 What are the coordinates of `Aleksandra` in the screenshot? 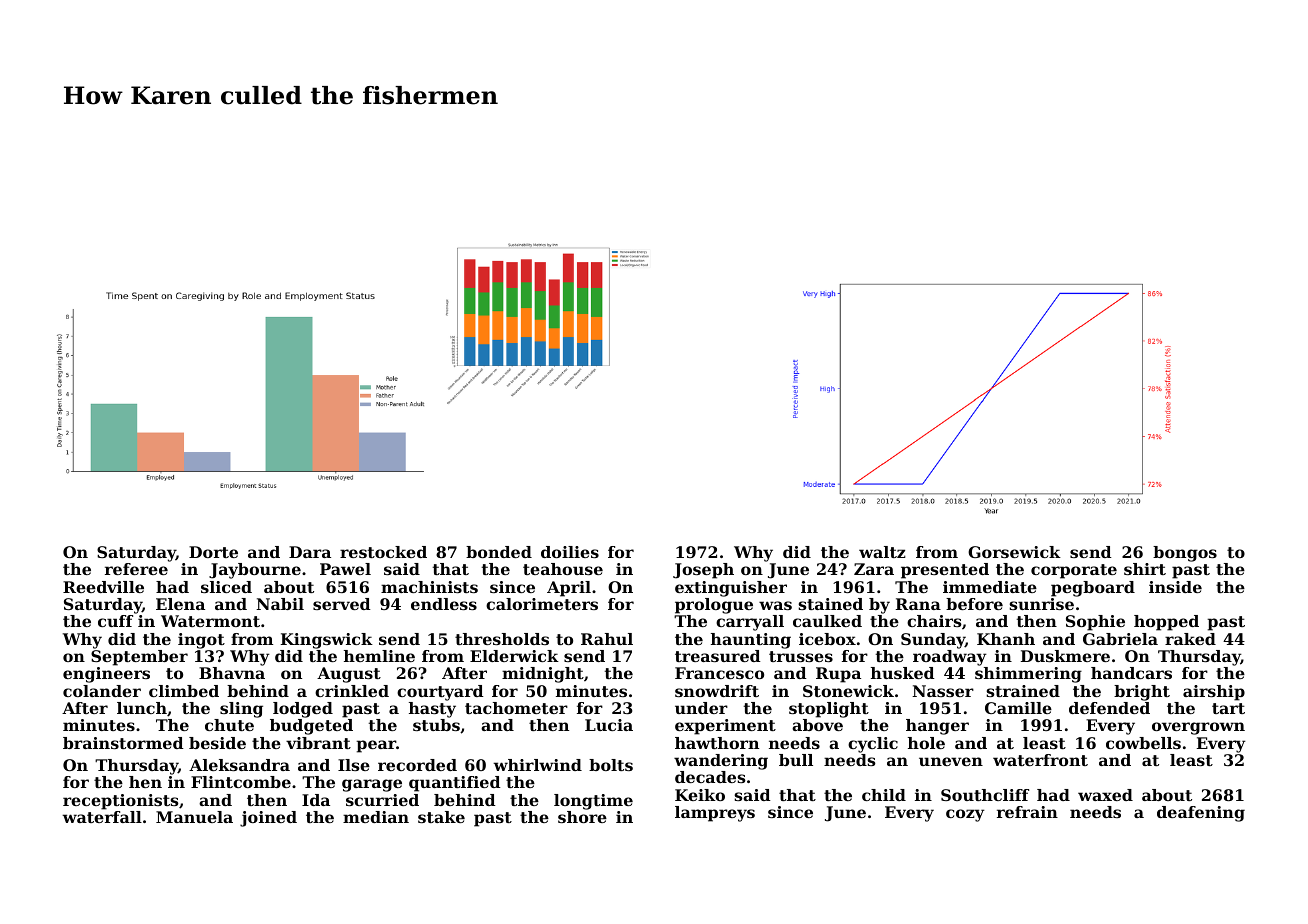 It's located at (239, 765).
